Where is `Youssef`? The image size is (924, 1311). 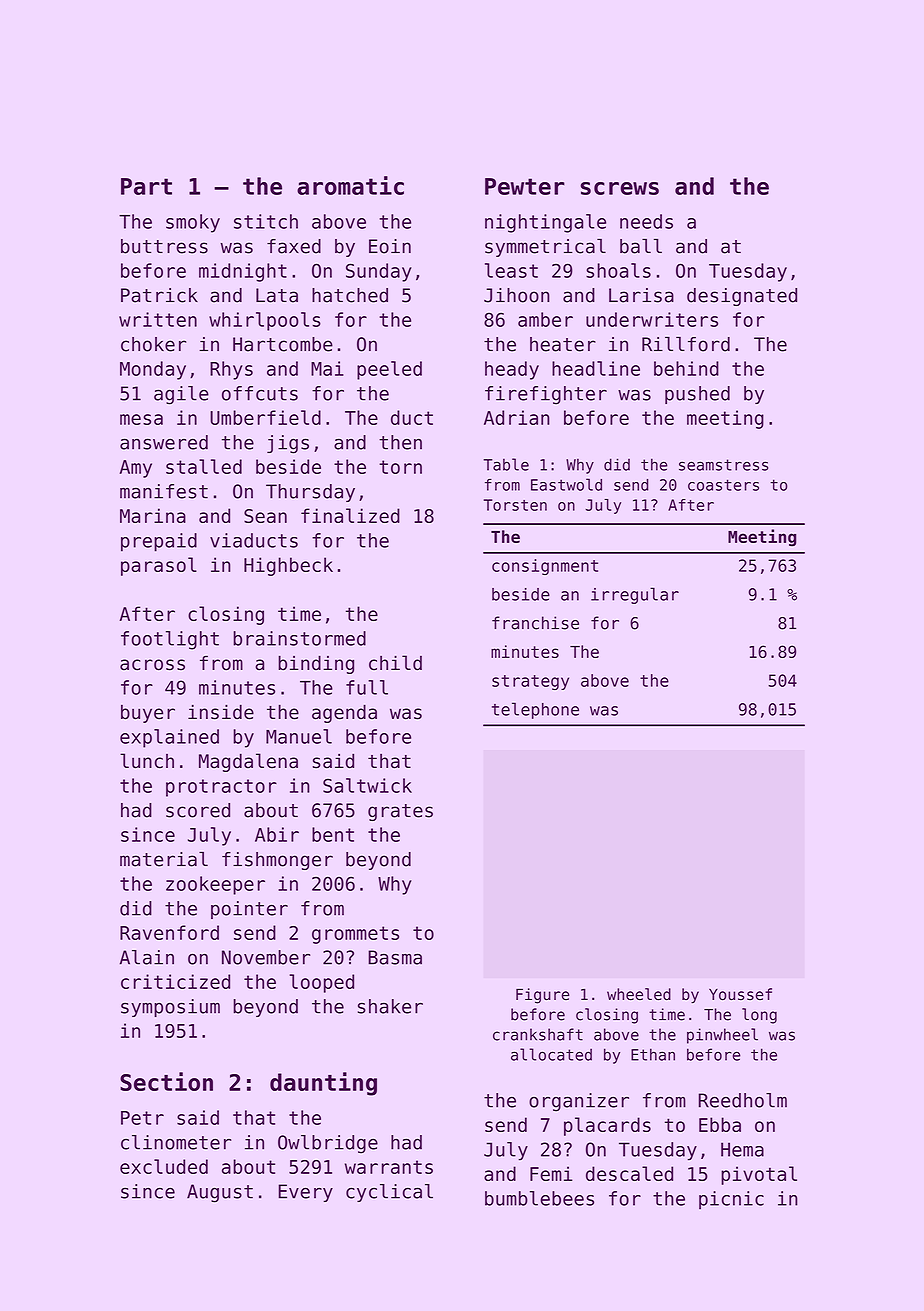 Youssef is located at coordinates (740, 994).
